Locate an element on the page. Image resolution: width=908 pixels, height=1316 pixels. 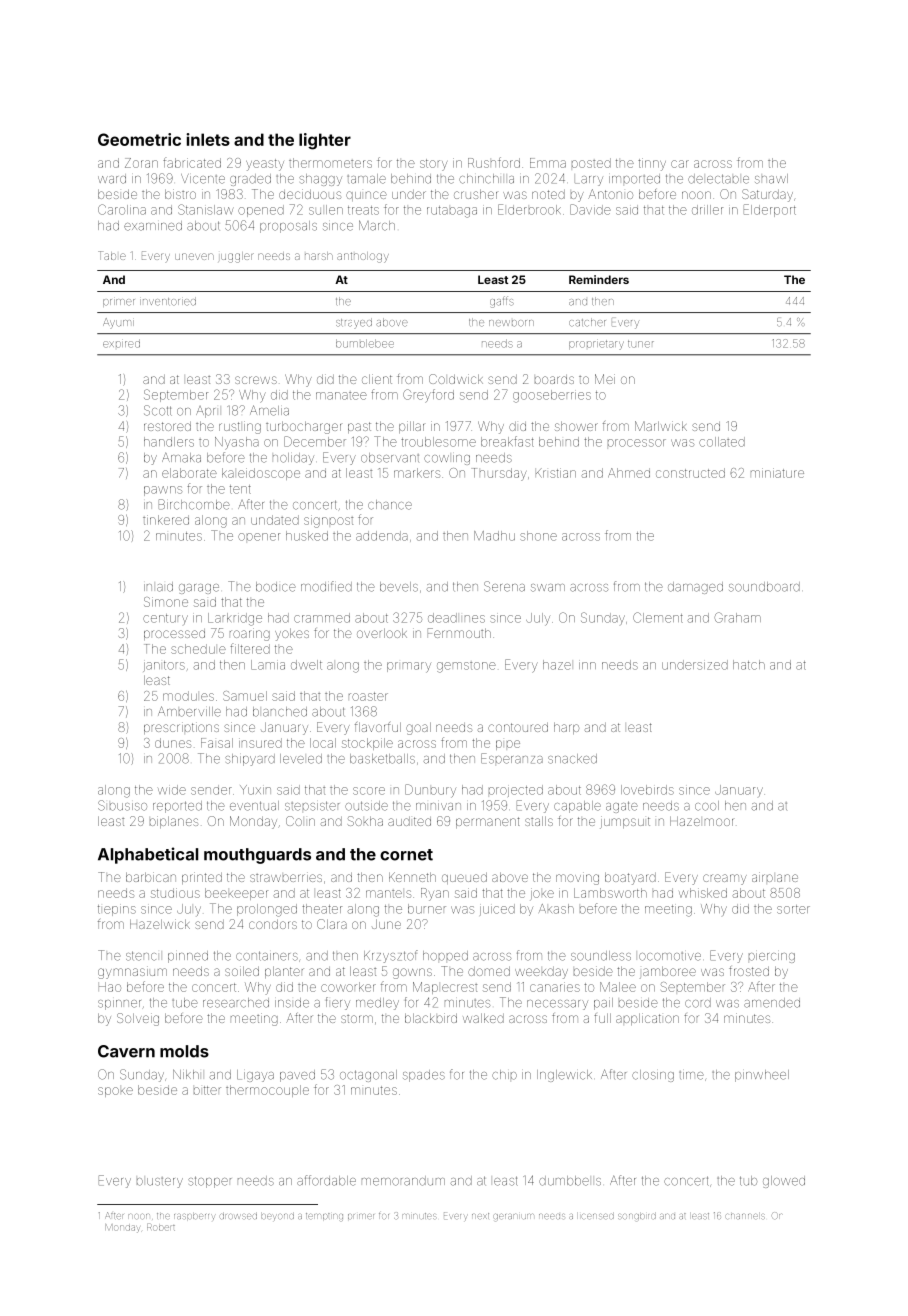
amended is located at coordinates (772, 1003).
